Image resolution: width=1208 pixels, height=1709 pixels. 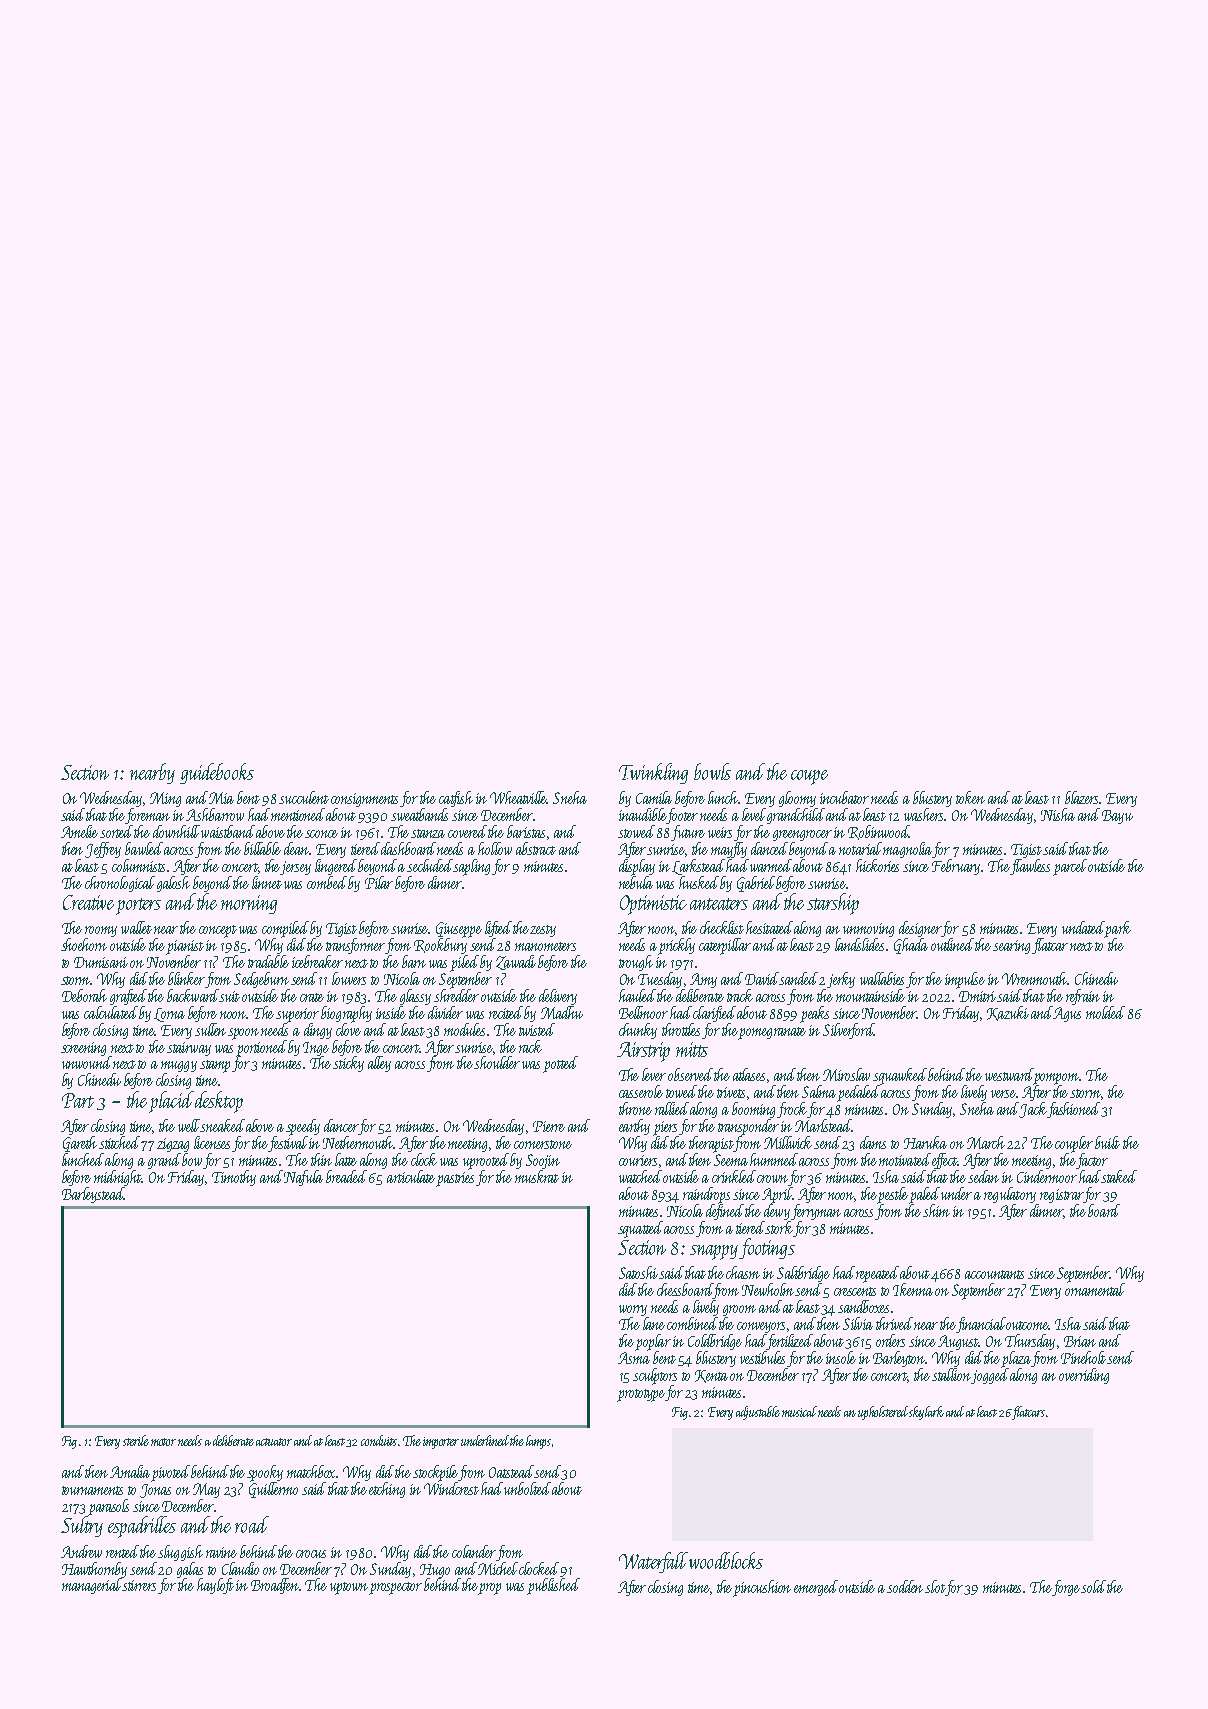 What do you see at coordinates (1034, 978) in the screenshot?
I see `Wrenmouth` at bounding box center [1034, 978].
